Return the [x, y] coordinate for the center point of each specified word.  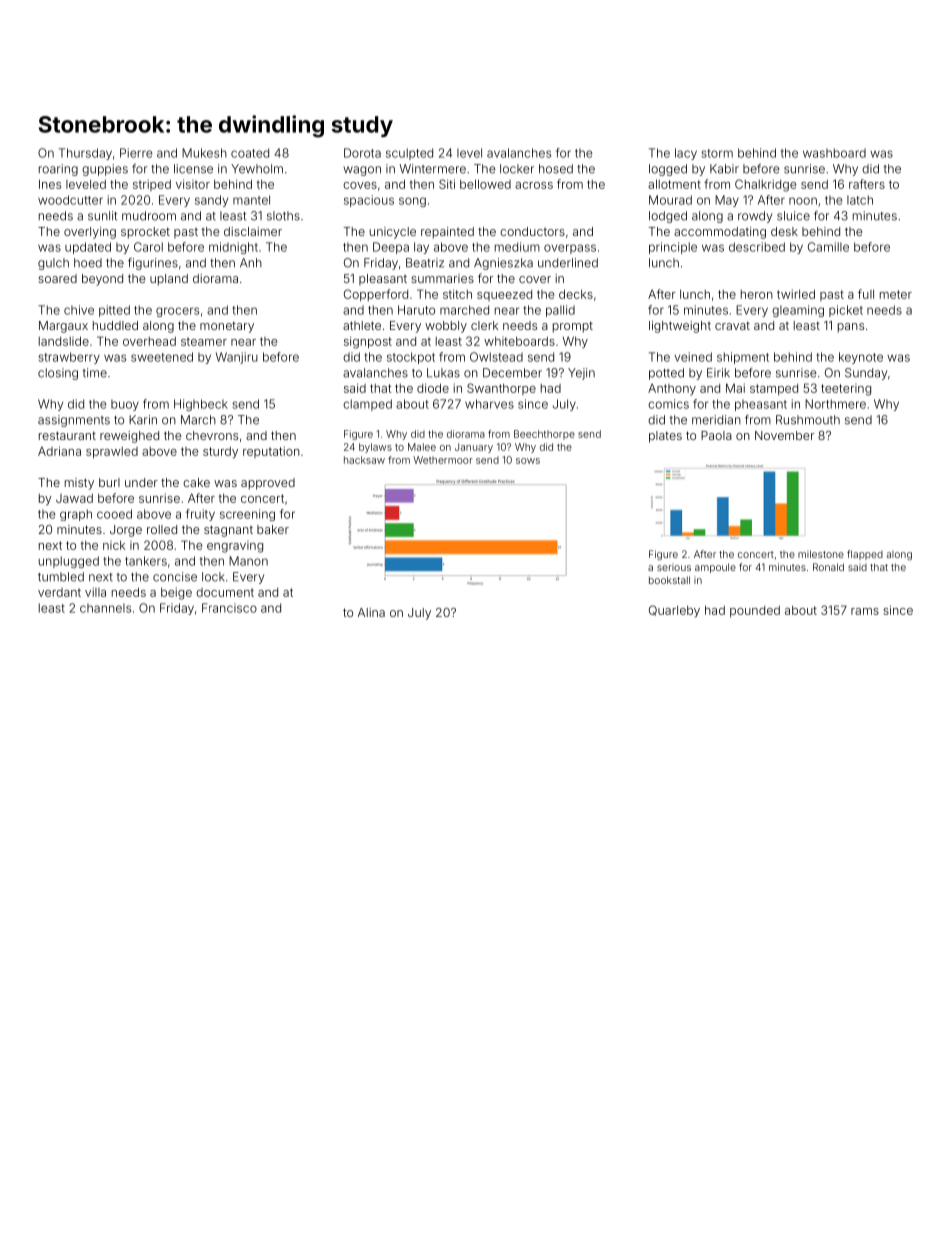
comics [668, 404]
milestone [821, 554]
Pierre [136, 153]
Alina [371, 612]
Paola [716, 435]
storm [717, 153]
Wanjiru [237, 358]
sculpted [409, 154]
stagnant [228, 531]
